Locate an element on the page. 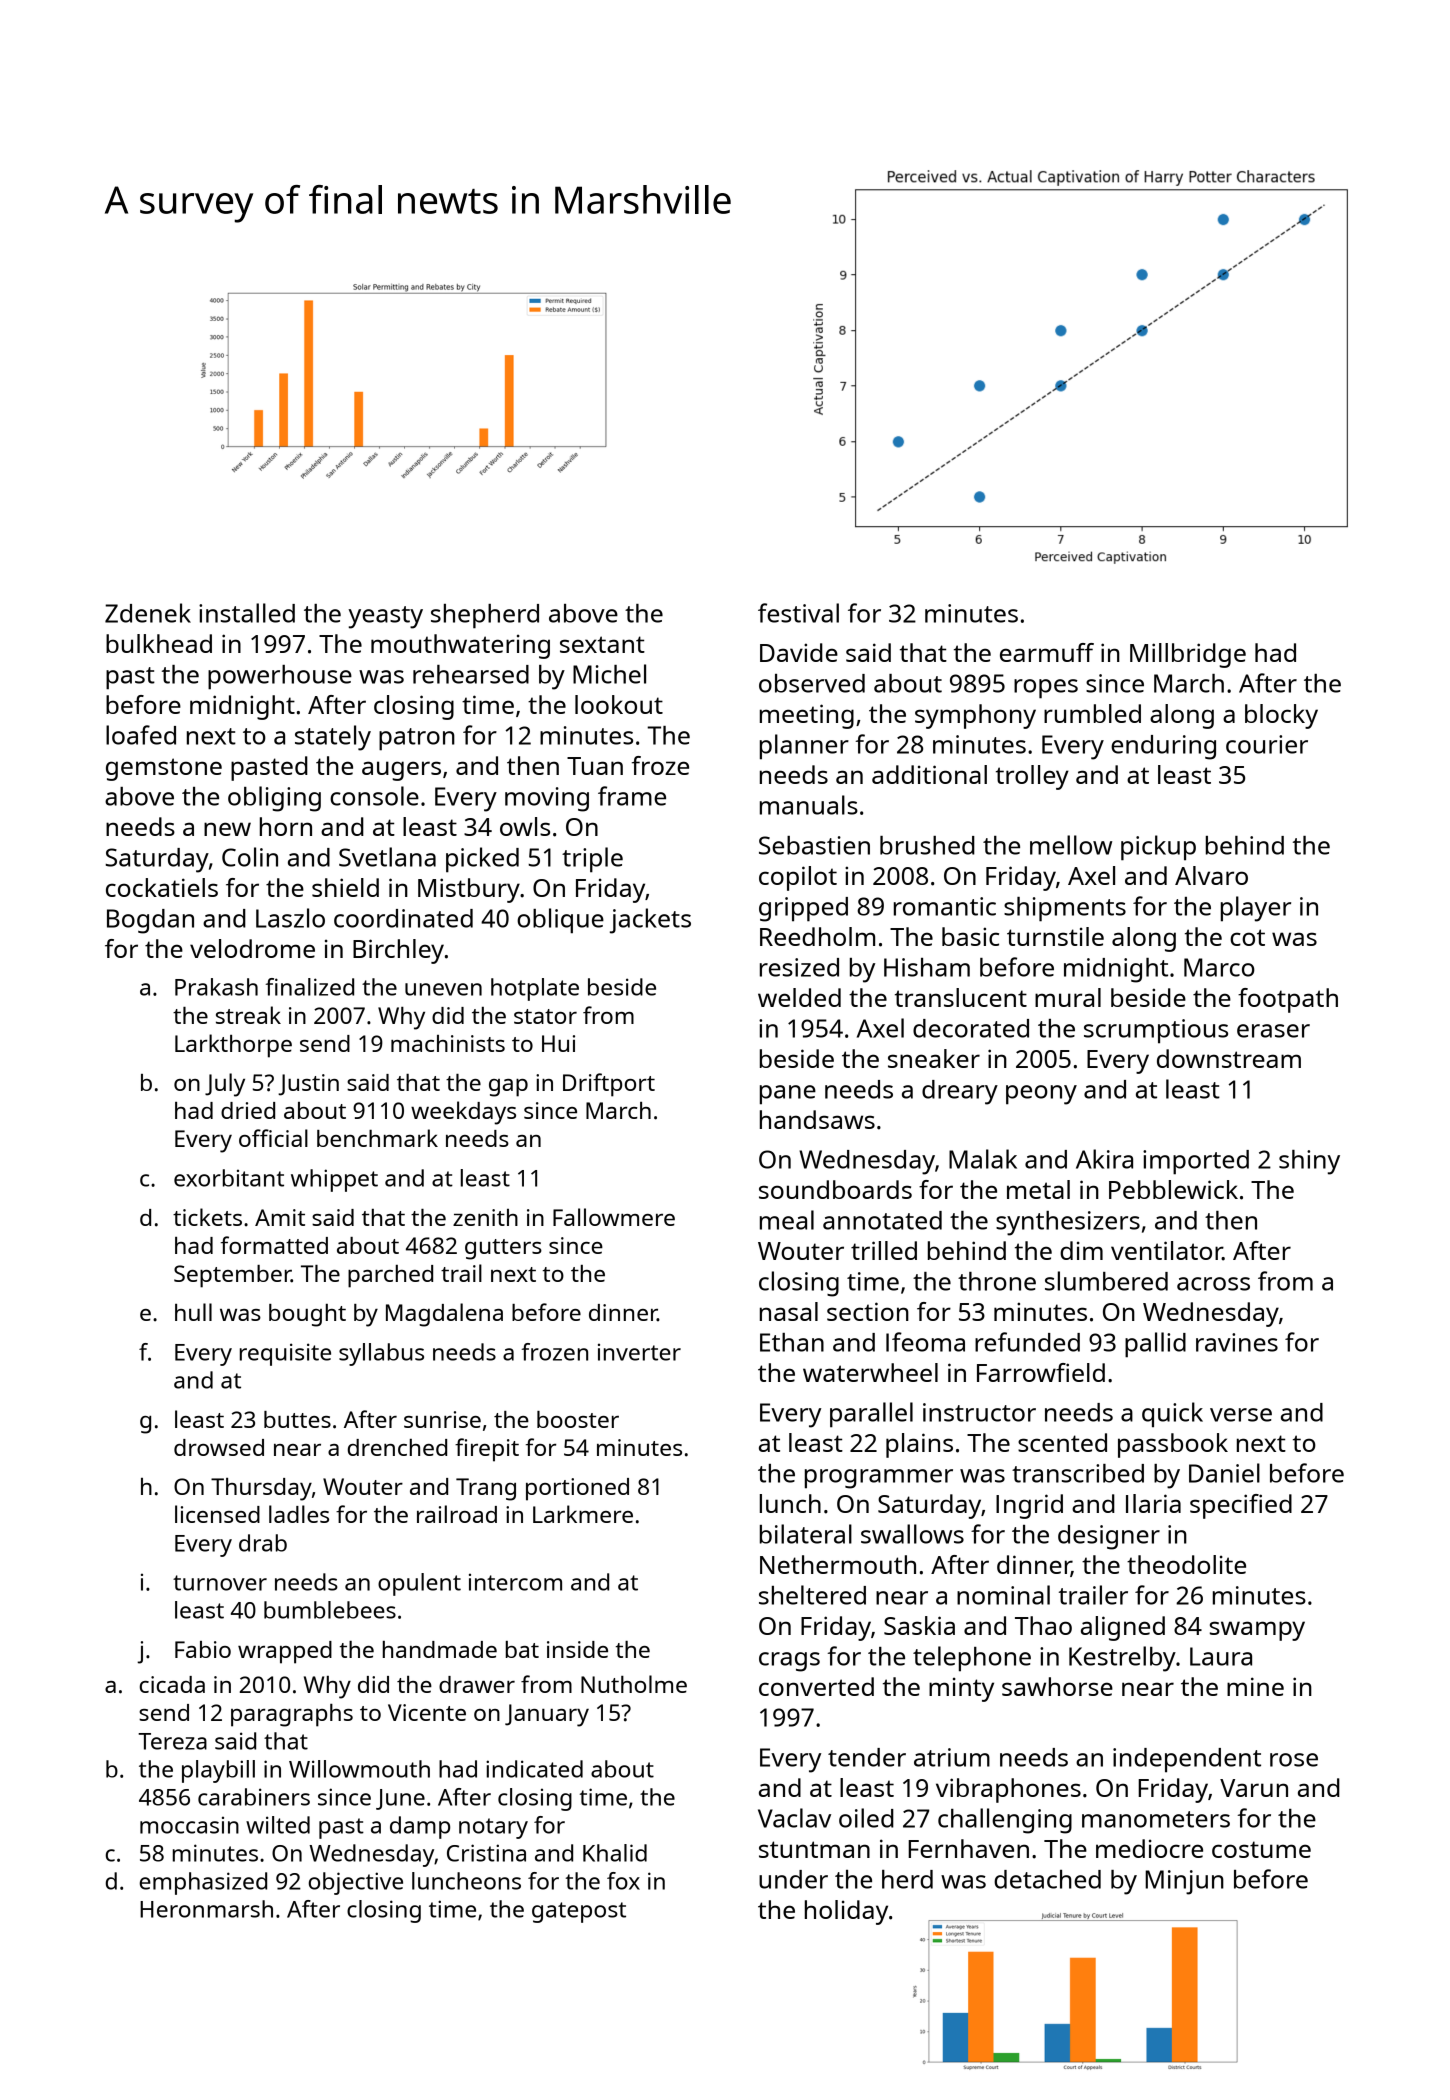  costume is located at coordinates (1261, 1849).
